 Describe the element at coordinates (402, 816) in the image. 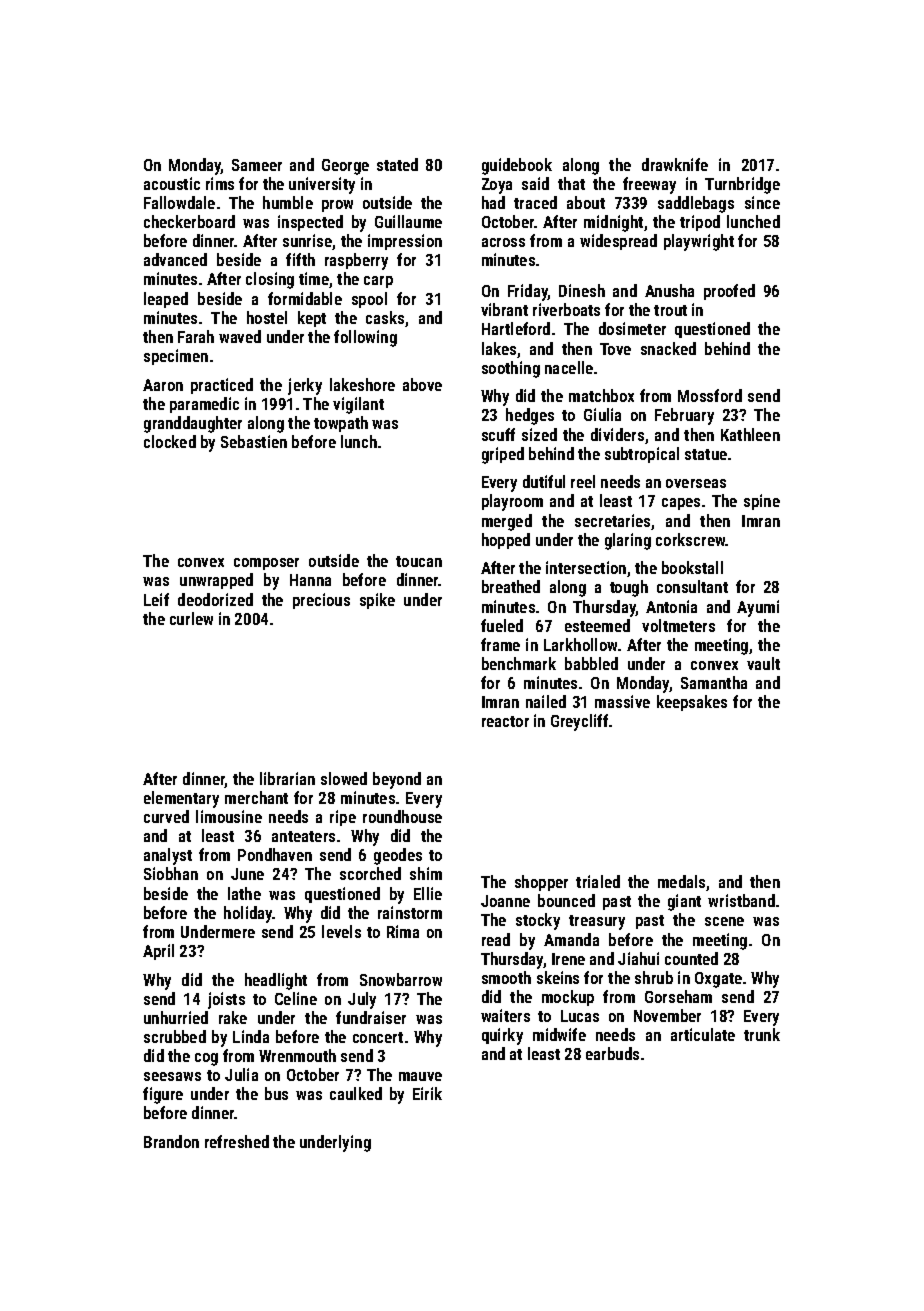

I see `roundhouse` at that location.
